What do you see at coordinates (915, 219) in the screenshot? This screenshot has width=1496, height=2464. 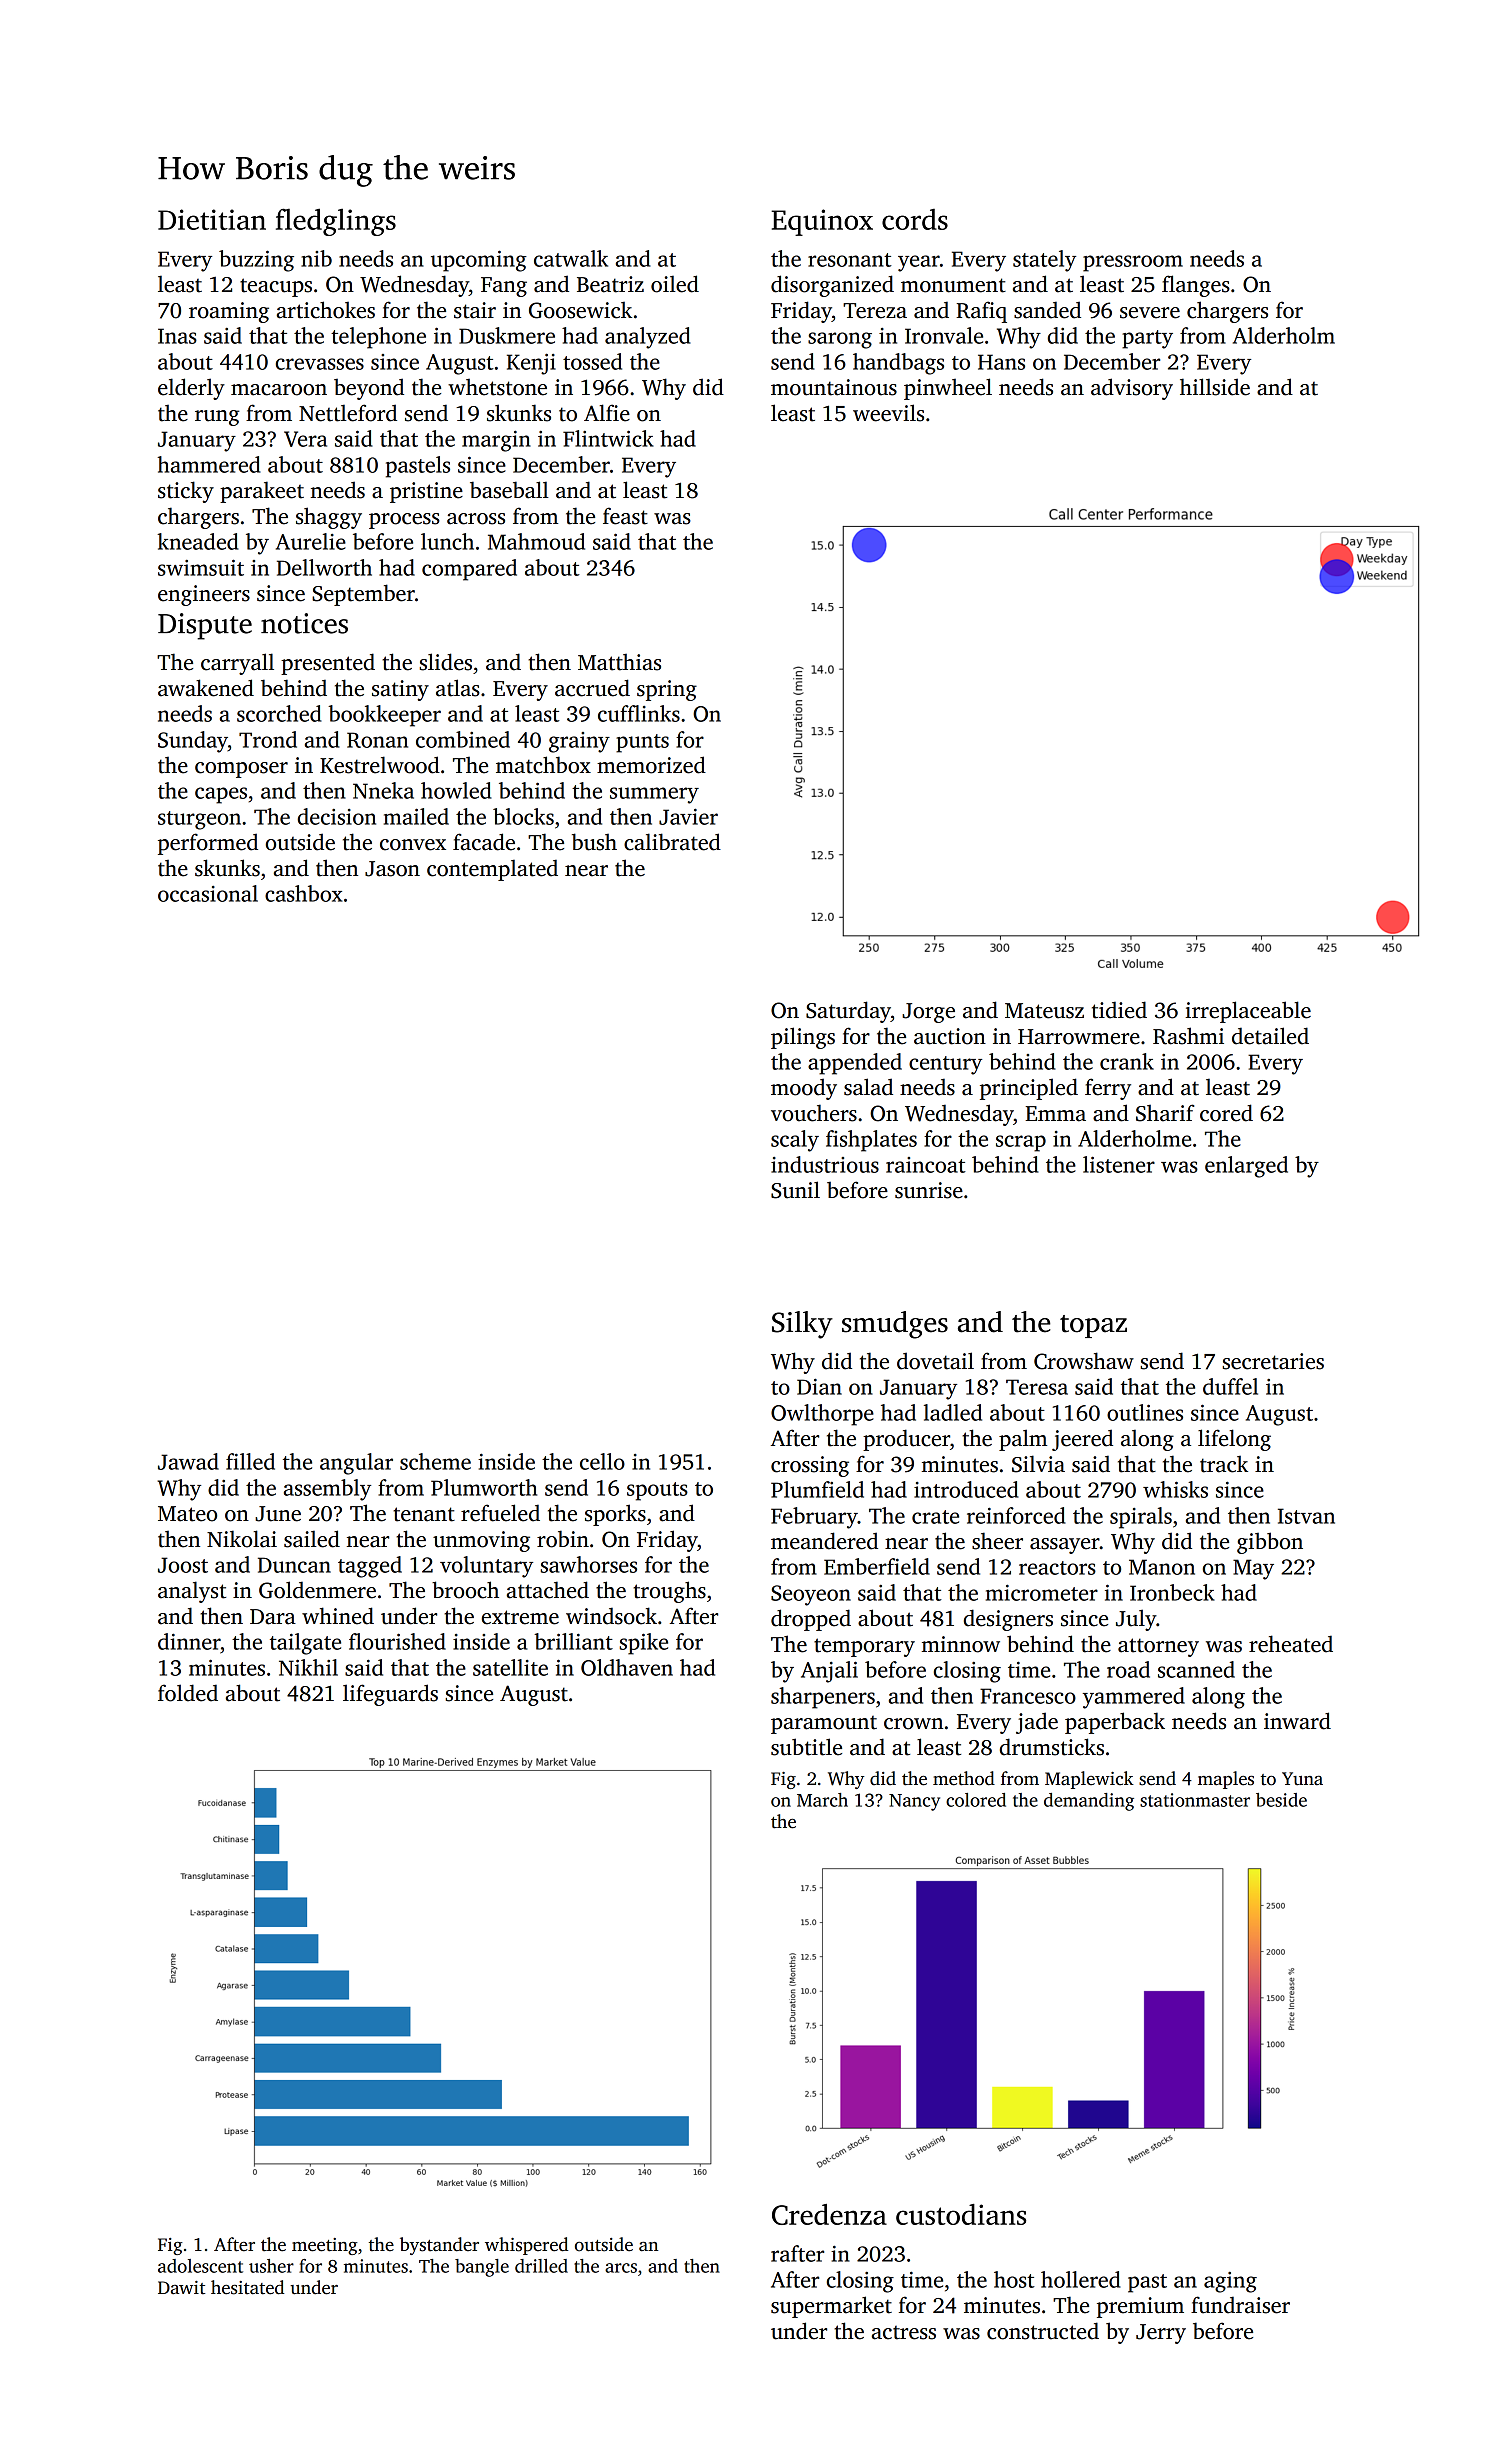 I see `cords` at bounding box center [915, 219].
